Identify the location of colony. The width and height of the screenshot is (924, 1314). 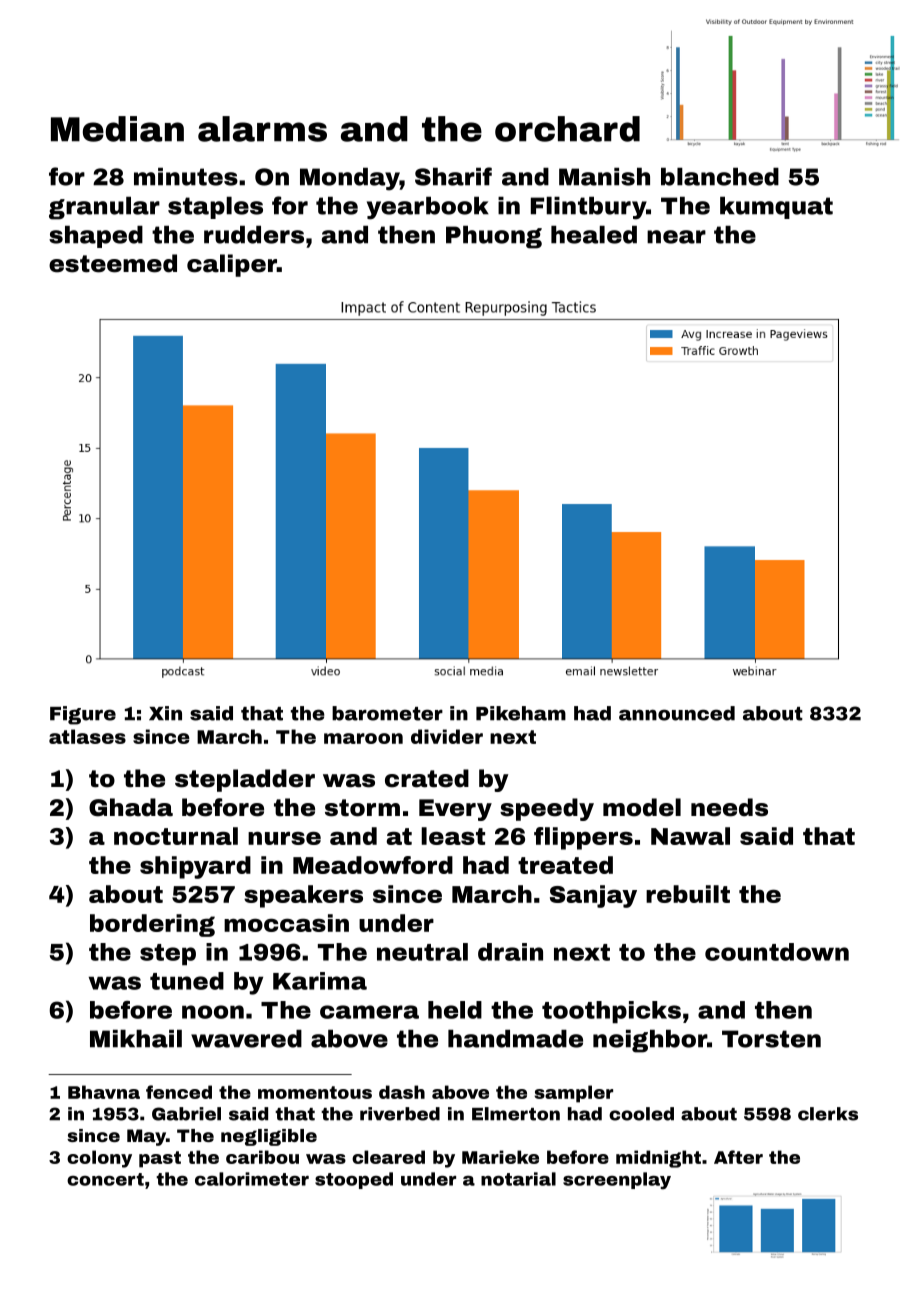
(99, 1159).
